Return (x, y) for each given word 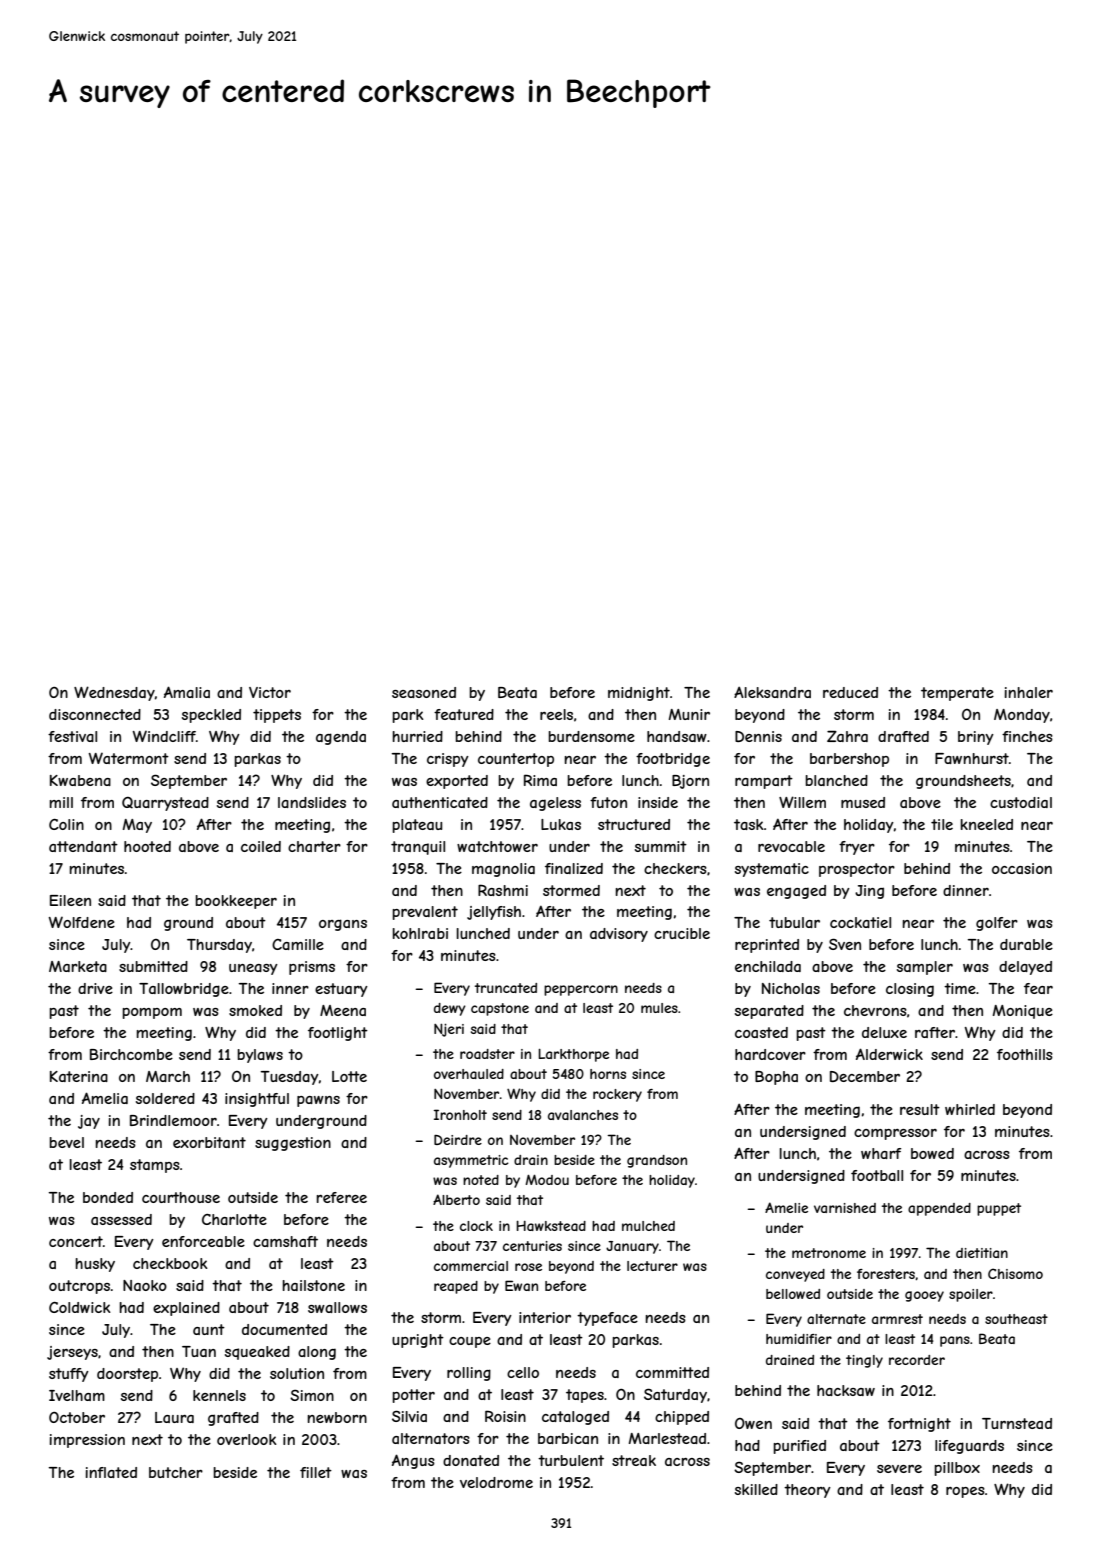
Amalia (187, 692)
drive (95, 988)
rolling (469, 1374)
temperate (957, 694)
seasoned (424, 692)
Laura (174, 1417)
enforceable (203, 1241)
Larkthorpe (573, 1055)
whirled (970, 1109)
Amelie (786, 1207)
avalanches (583, 1115)
